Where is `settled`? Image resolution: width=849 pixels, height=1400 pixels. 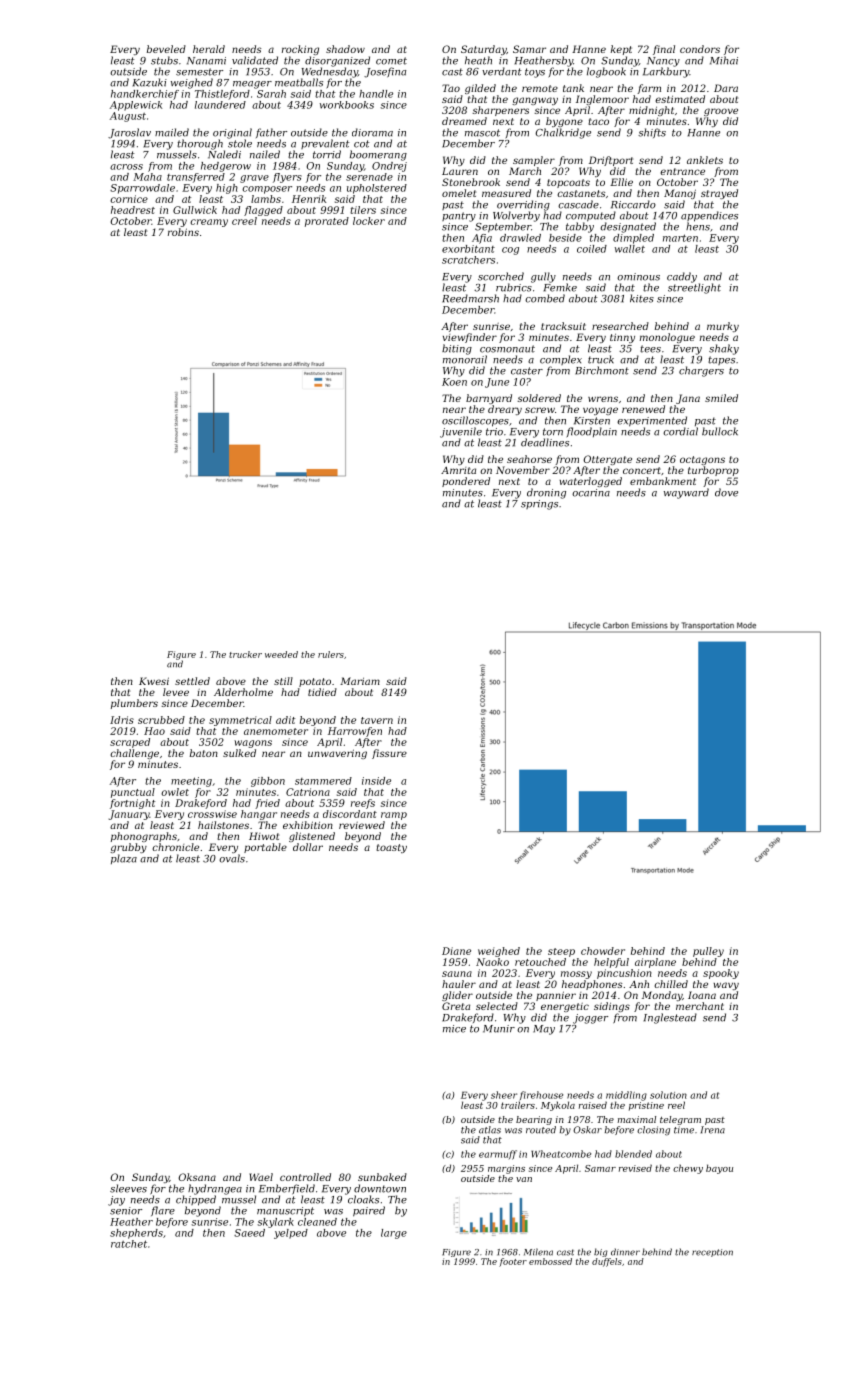
settled is located at coordinates (192, 681).
